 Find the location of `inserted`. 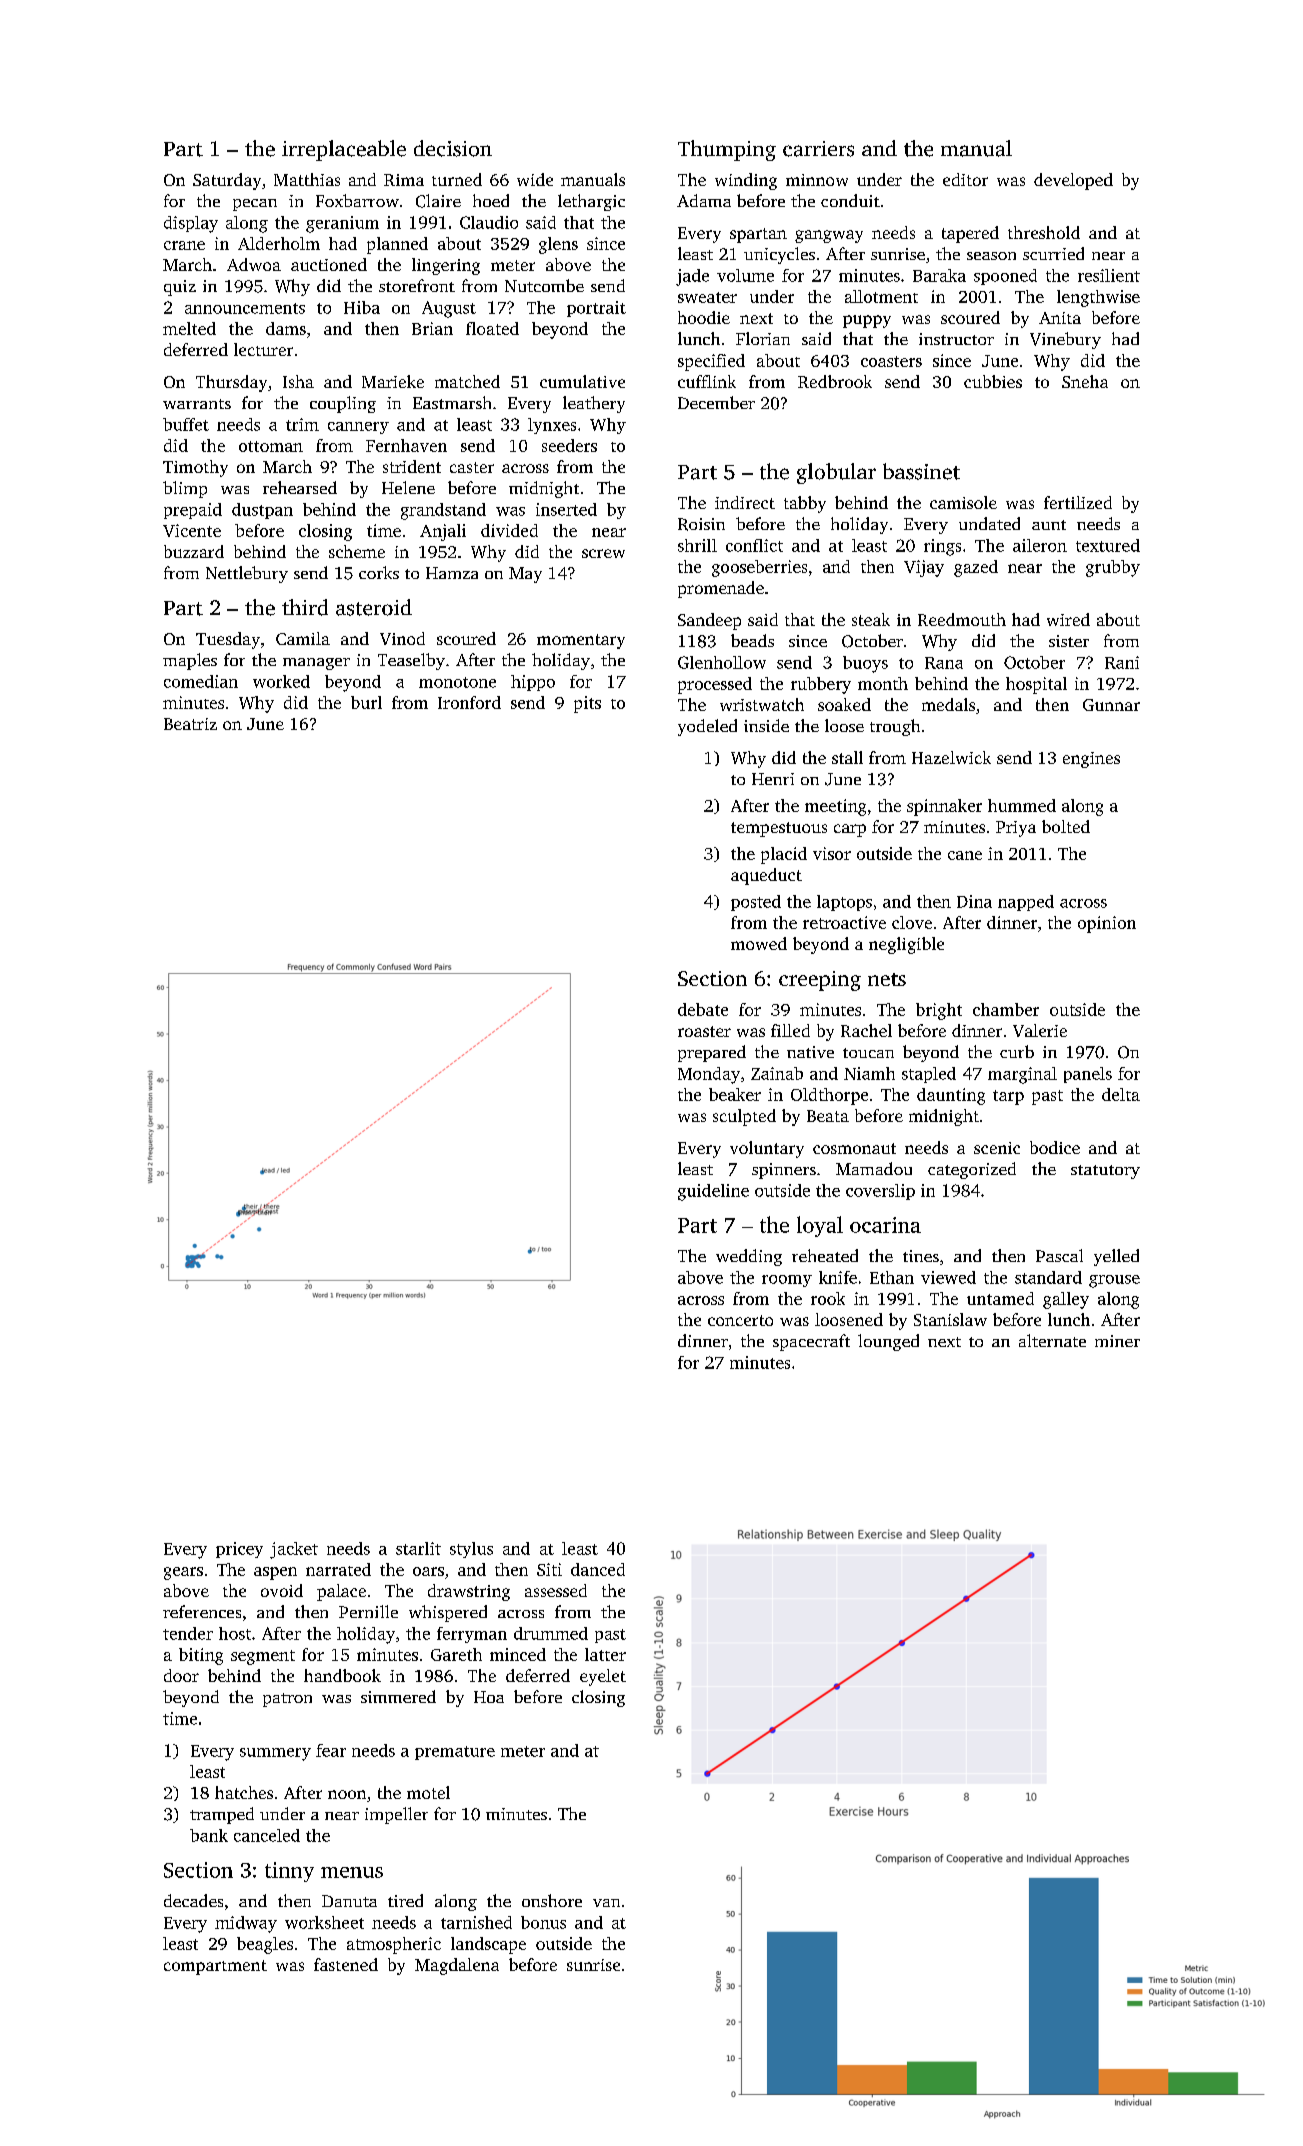

inserted is located at coordinates (566, 509).
